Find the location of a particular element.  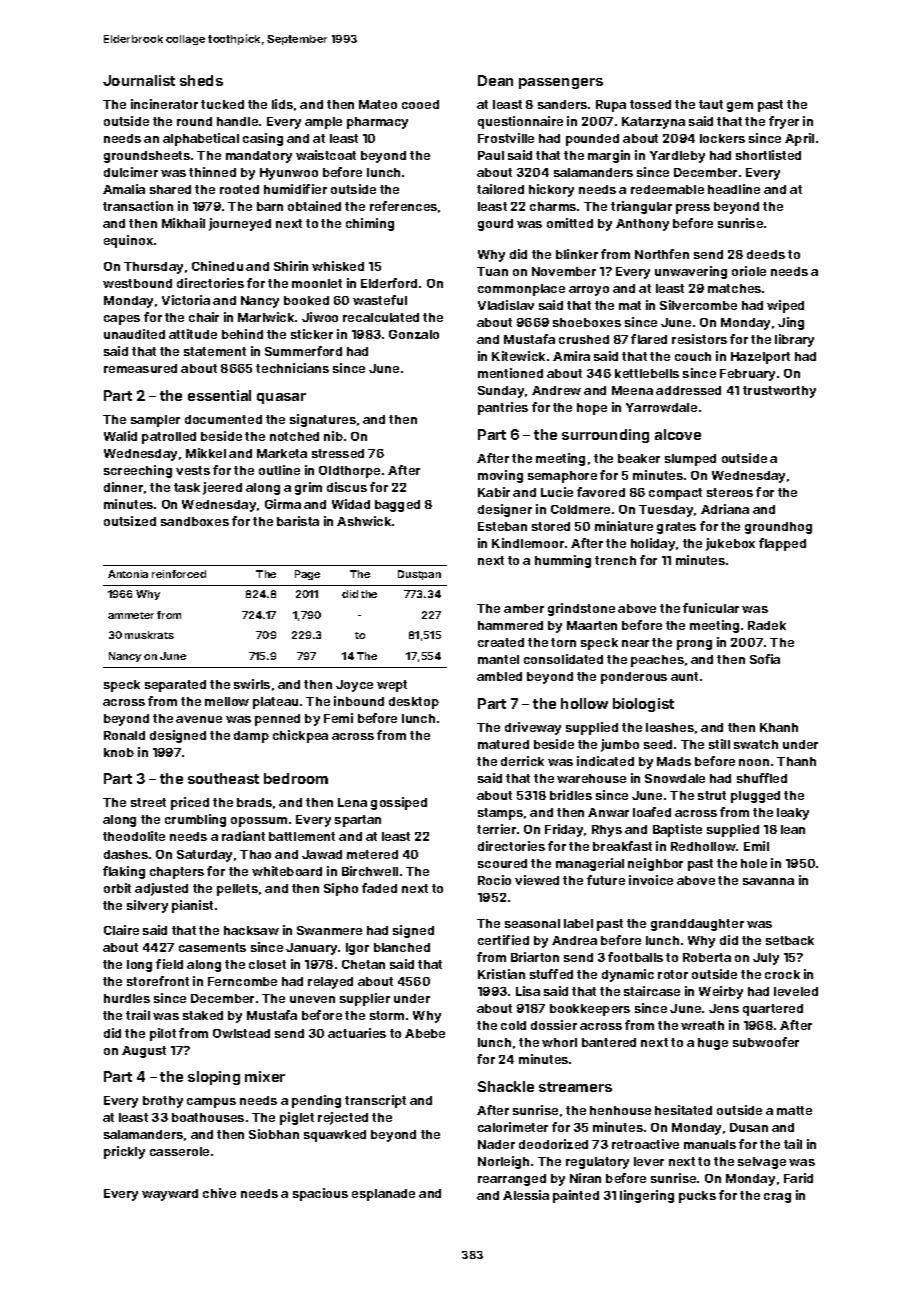

separated is located at coordinates (175, 686).
